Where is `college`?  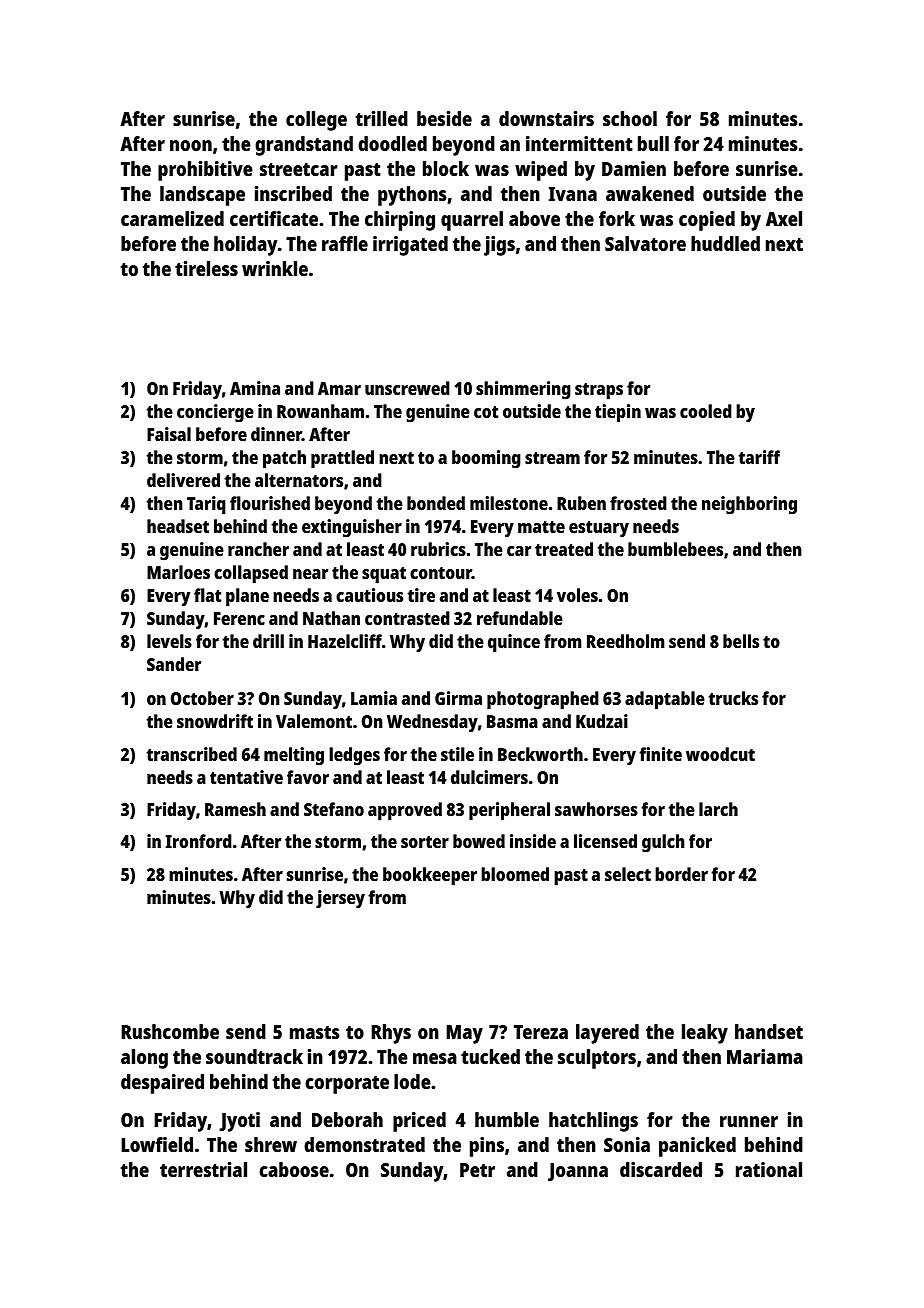 college is located at coordinates (316, 121).
